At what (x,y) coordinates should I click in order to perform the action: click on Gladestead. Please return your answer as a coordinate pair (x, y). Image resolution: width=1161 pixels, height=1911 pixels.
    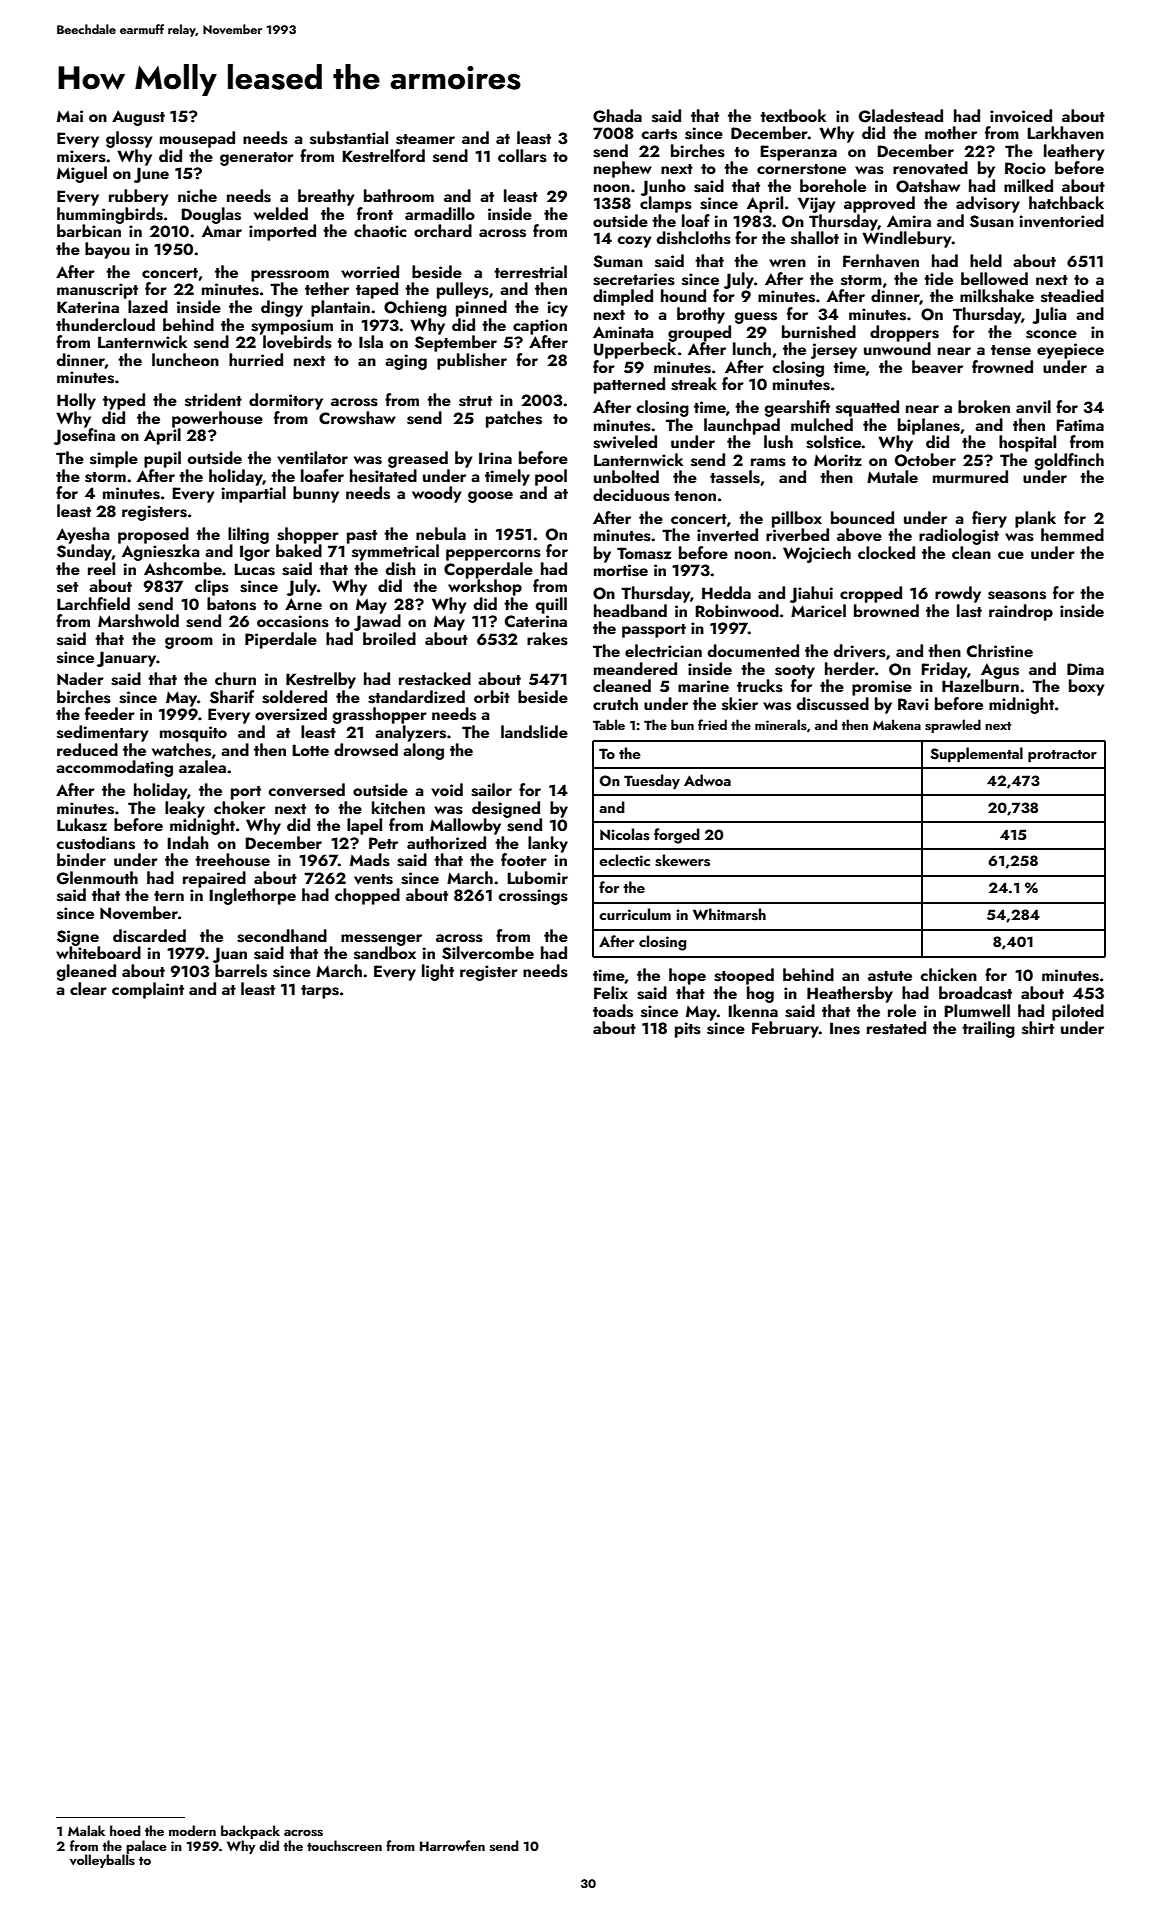
    Looking at the image, I should click on (901, 116).
